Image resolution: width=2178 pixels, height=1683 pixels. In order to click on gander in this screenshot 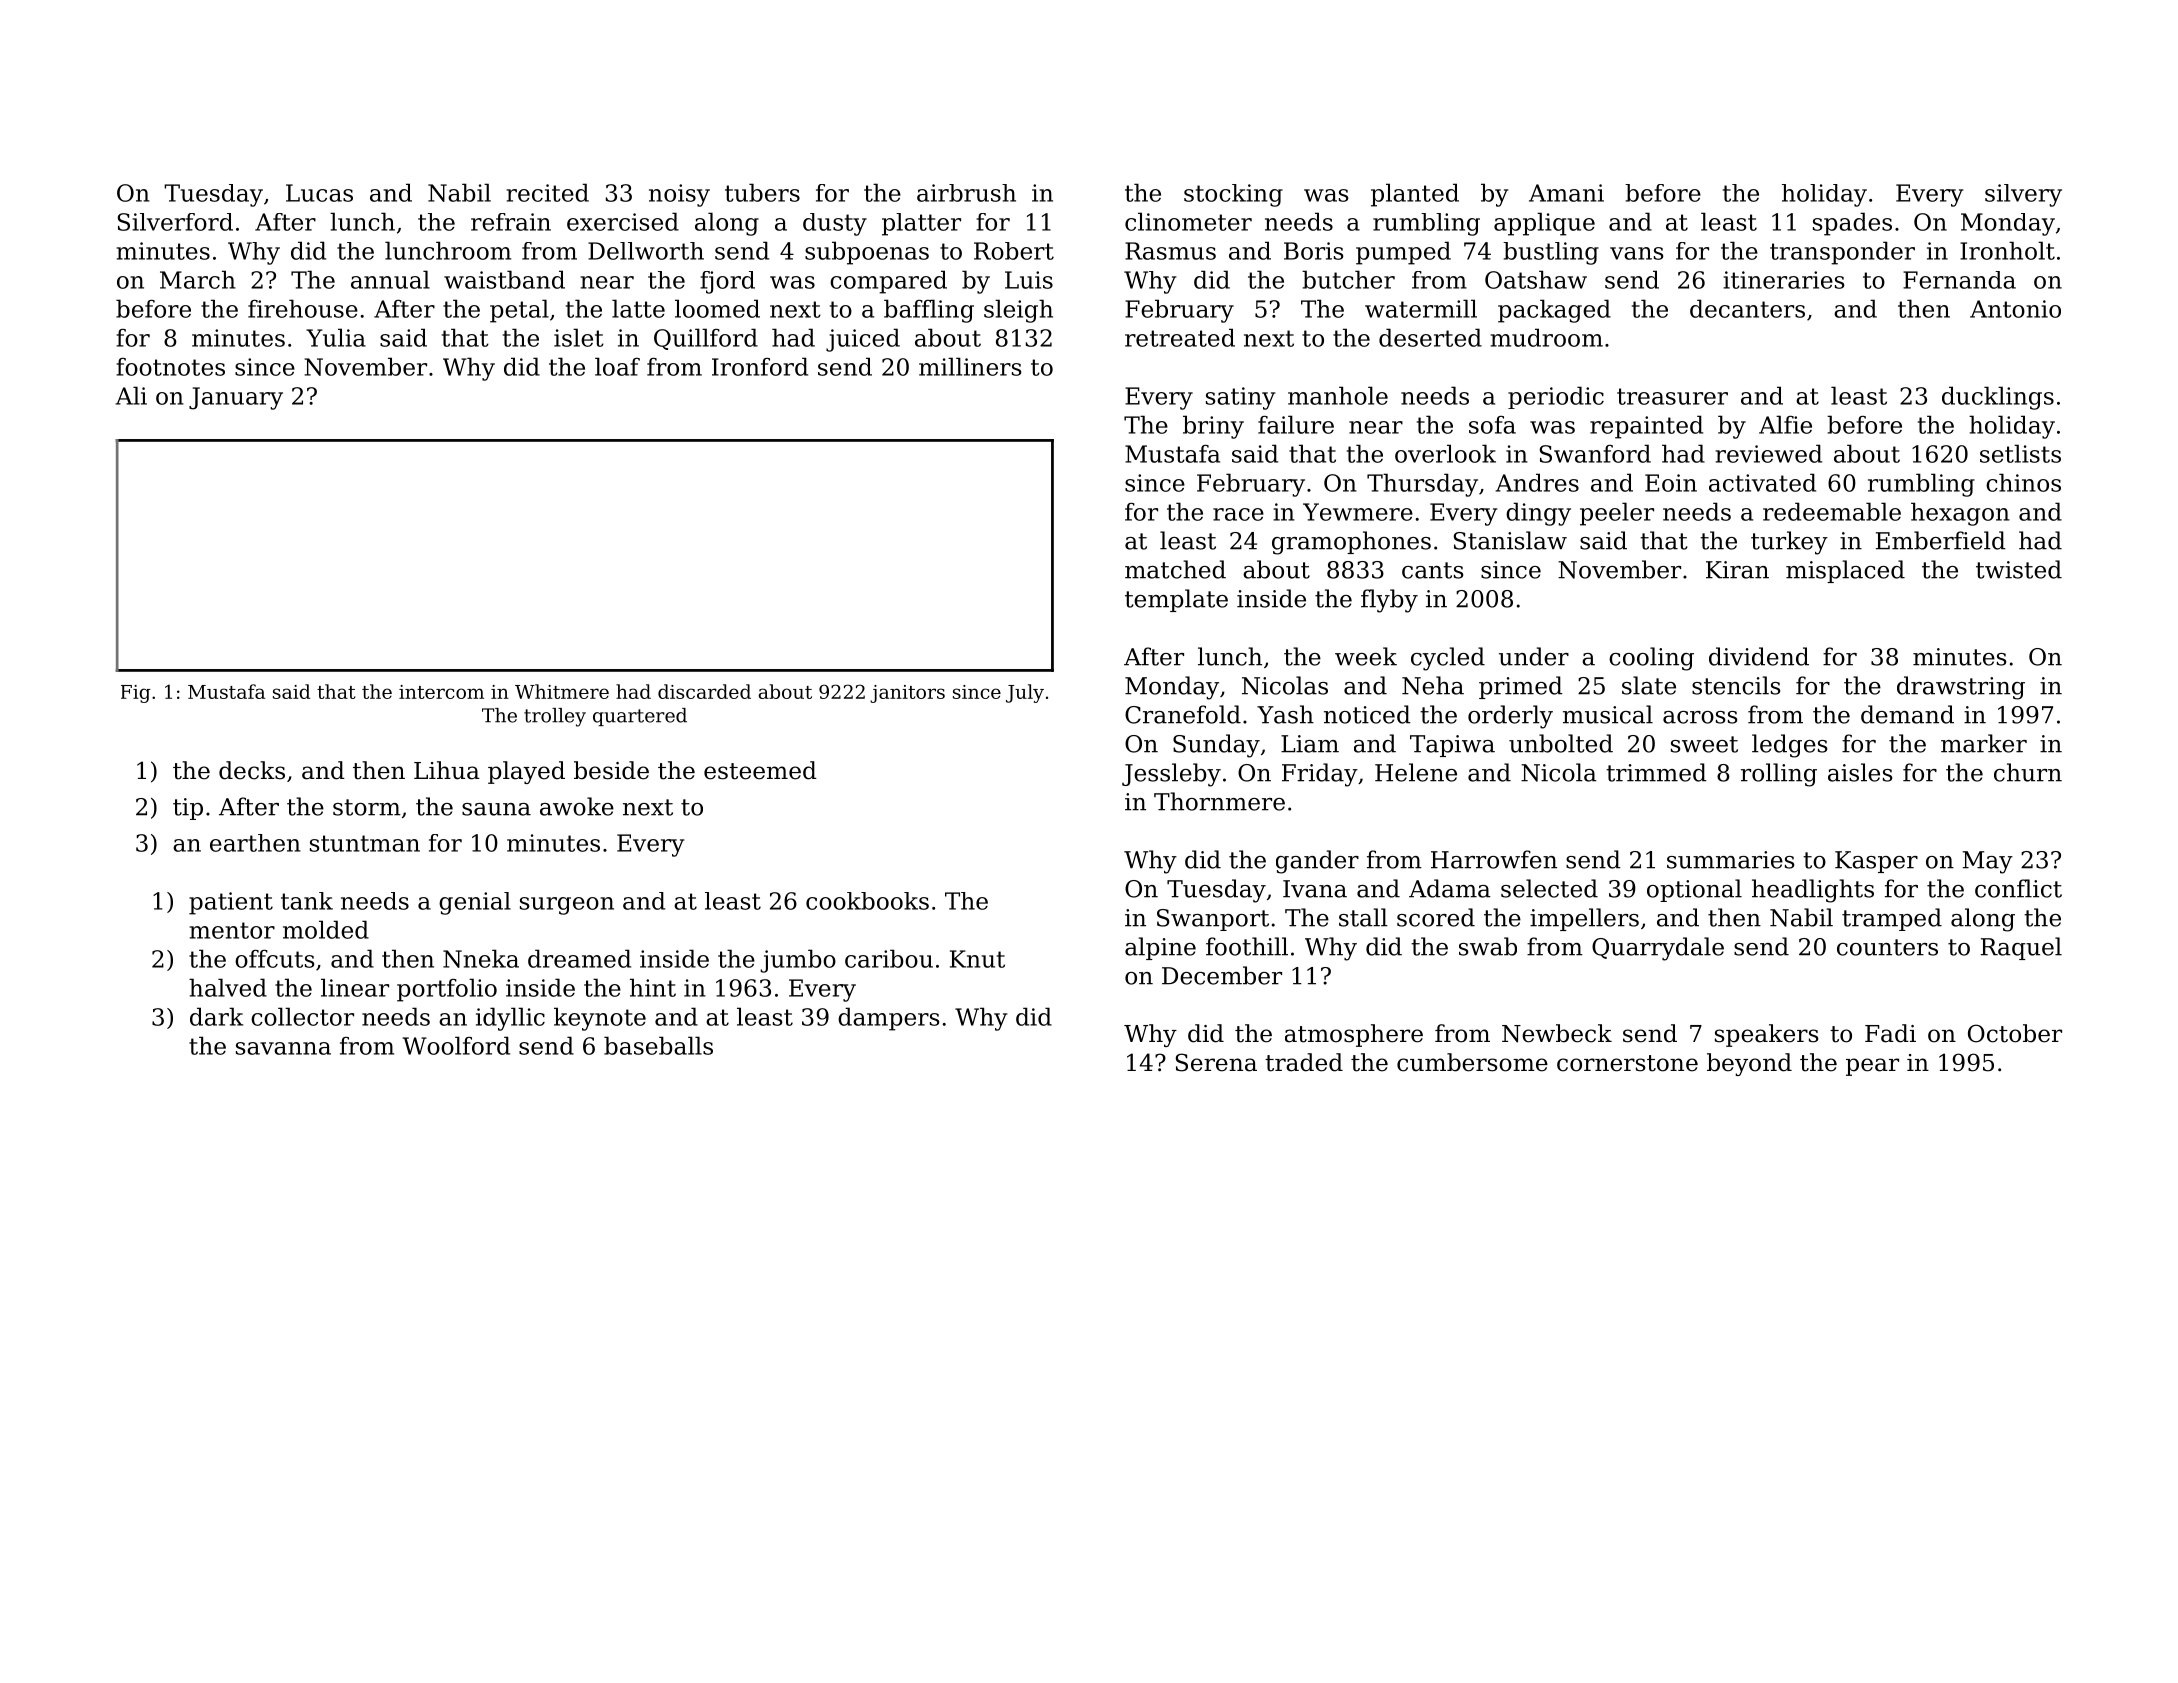, I will do `click(1317, 862)`.
